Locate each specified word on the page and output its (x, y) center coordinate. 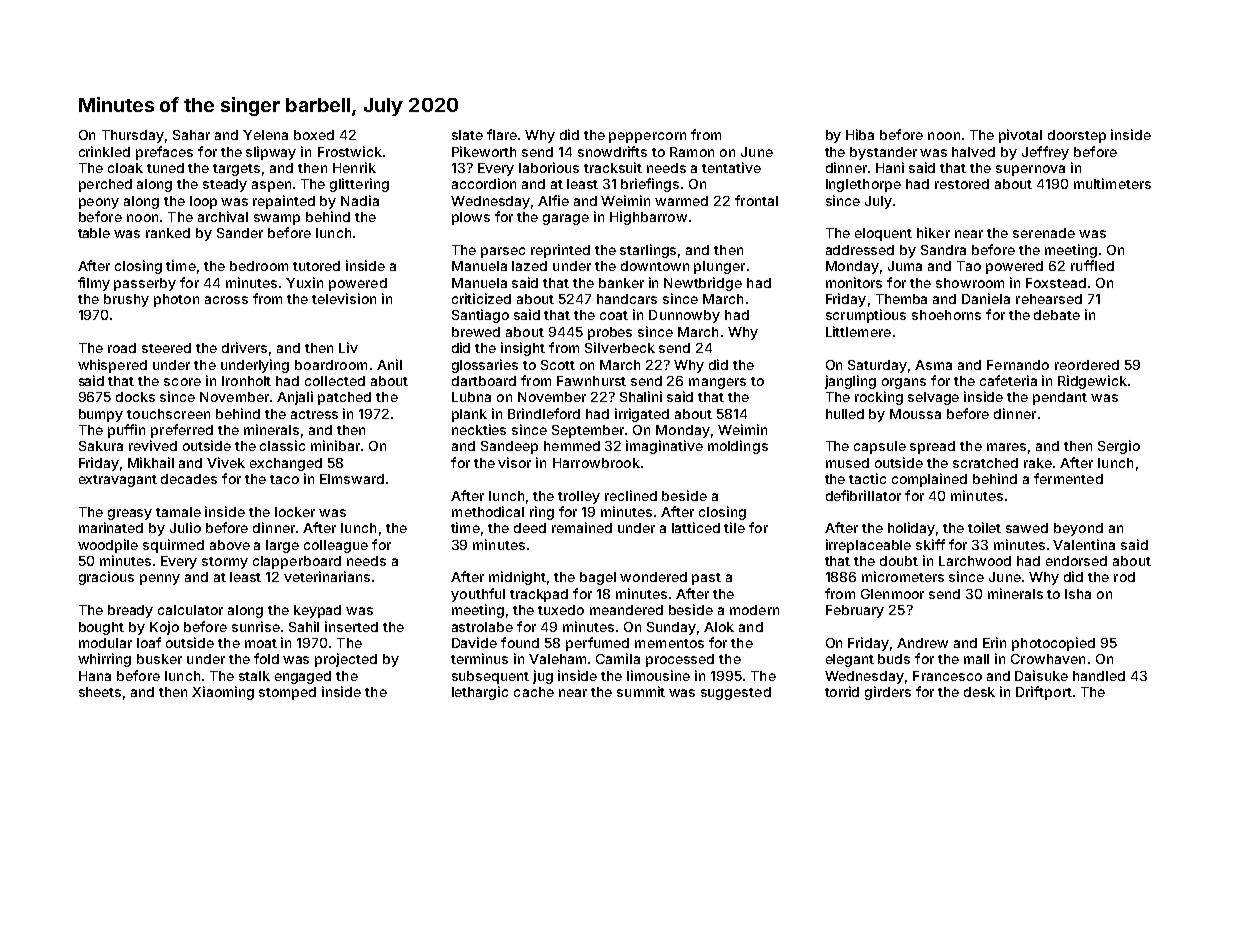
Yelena (265, 135)
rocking (879, 398)
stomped (287, 693)
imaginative (664, 447)
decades (189, 479)
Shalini (641, 396)
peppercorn (647, 137)
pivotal (1020, 136)
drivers (244, 347)
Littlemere (858, 331)
